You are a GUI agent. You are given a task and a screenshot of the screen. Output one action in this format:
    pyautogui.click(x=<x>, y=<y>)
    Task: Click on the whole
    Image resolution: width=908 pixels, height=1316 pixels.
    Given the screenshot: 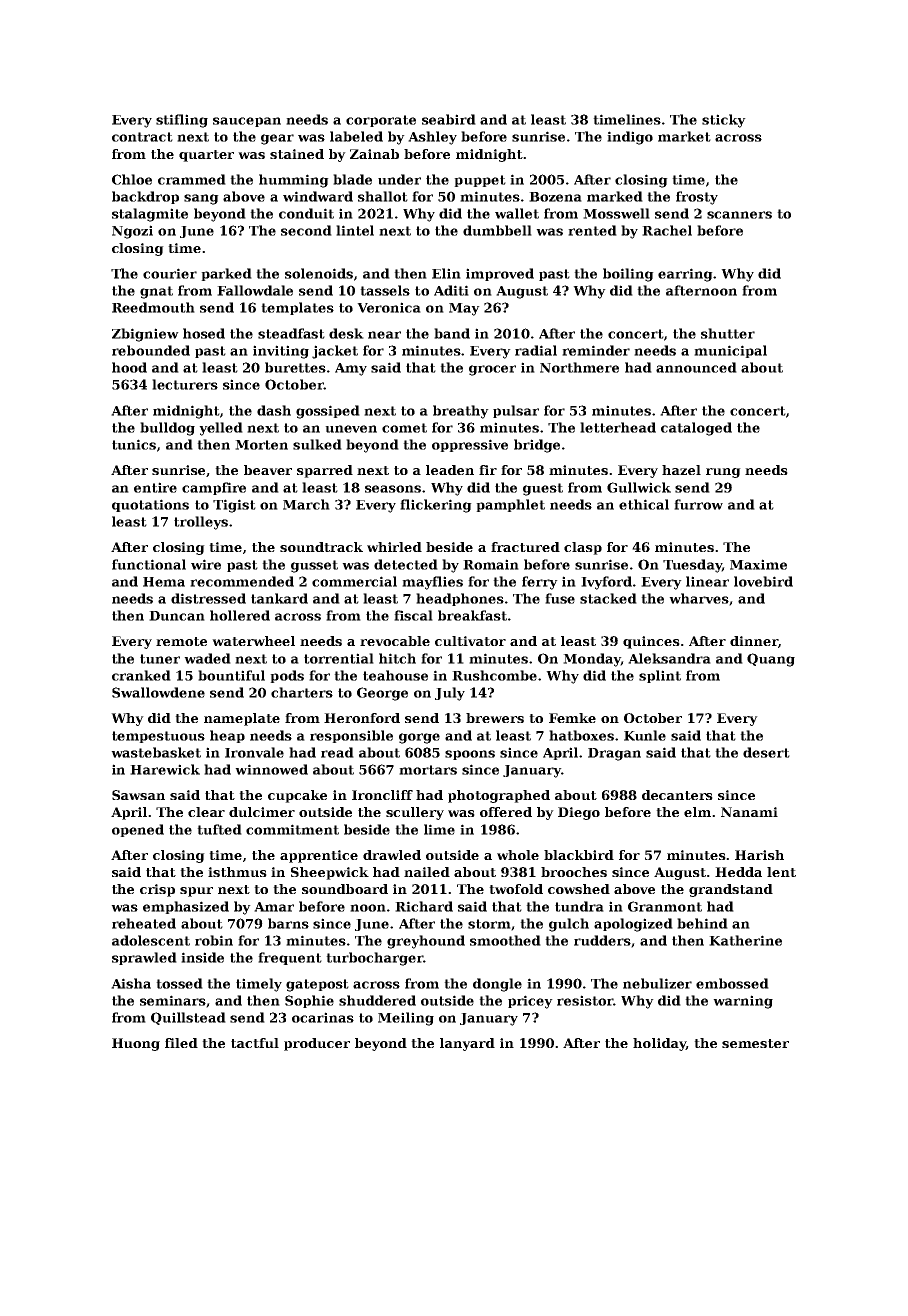 What is the action you would take?
    pyautogui.click(x=518, y=855)
